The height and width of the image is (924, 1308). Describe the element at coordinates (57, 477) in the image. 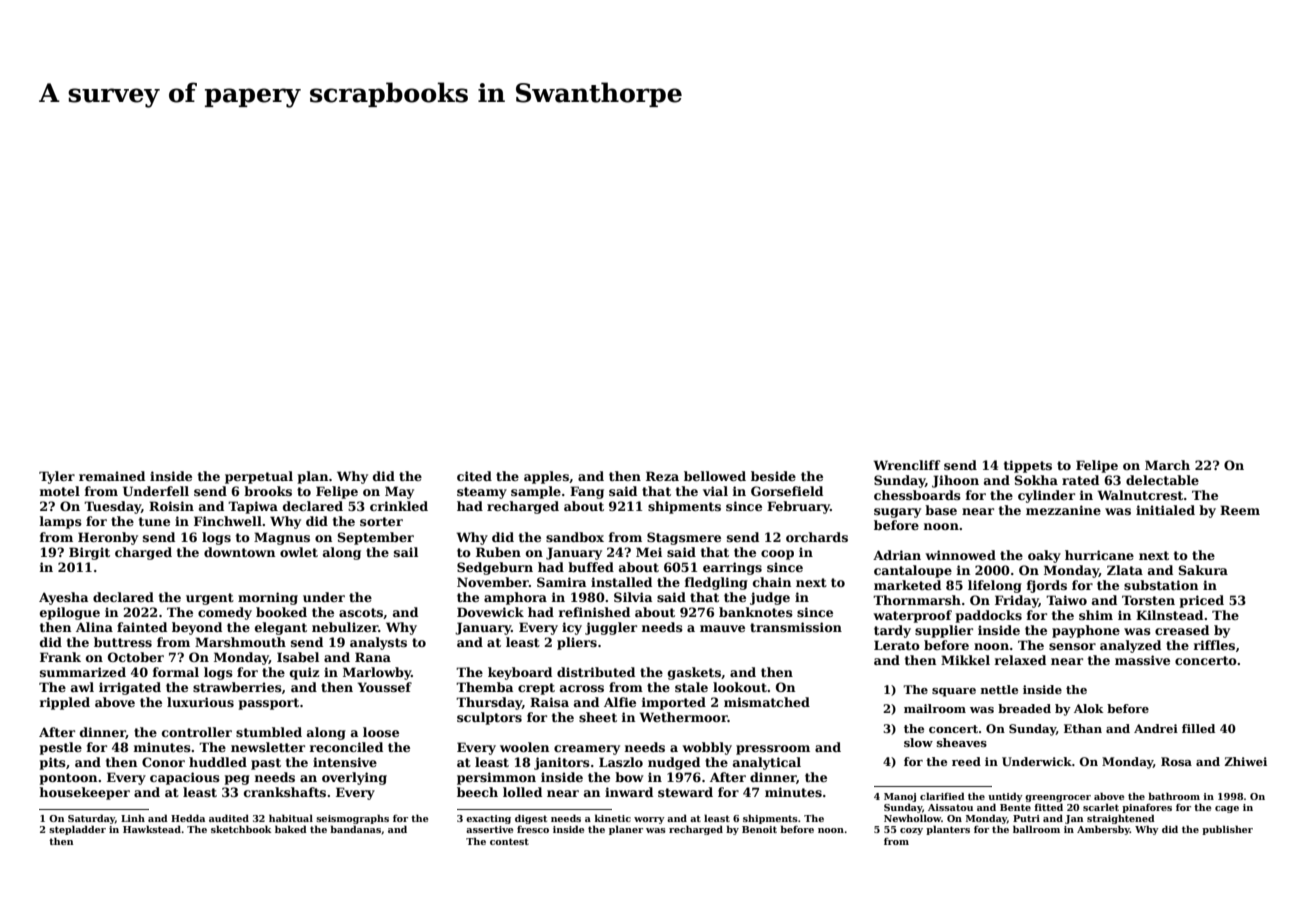

I see `Tyler` at that location.
